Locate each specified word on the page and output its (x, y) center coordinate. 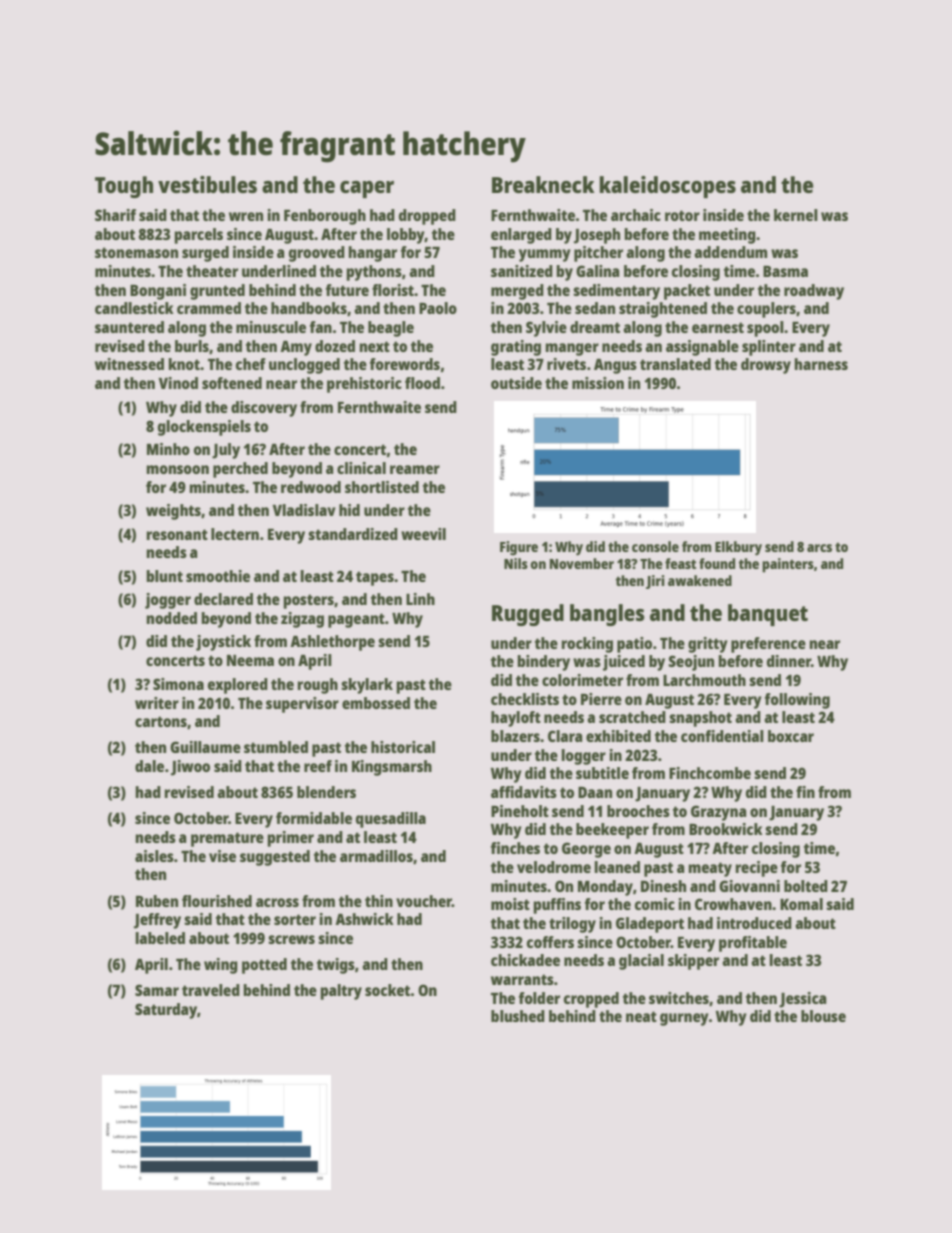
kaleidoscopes (668, 187)
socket (388, 990)
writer (157, 703)
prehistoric (364, 385)
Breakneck (543, 184)
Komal (801, 904)
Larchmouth (704, 680)
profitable (753, 944)
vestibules (207, 184)
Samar (157, 990)
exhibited (618, 736)
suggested (275, 858)
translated (675, 364)
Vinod (178, 383)
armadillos (376, 856)
